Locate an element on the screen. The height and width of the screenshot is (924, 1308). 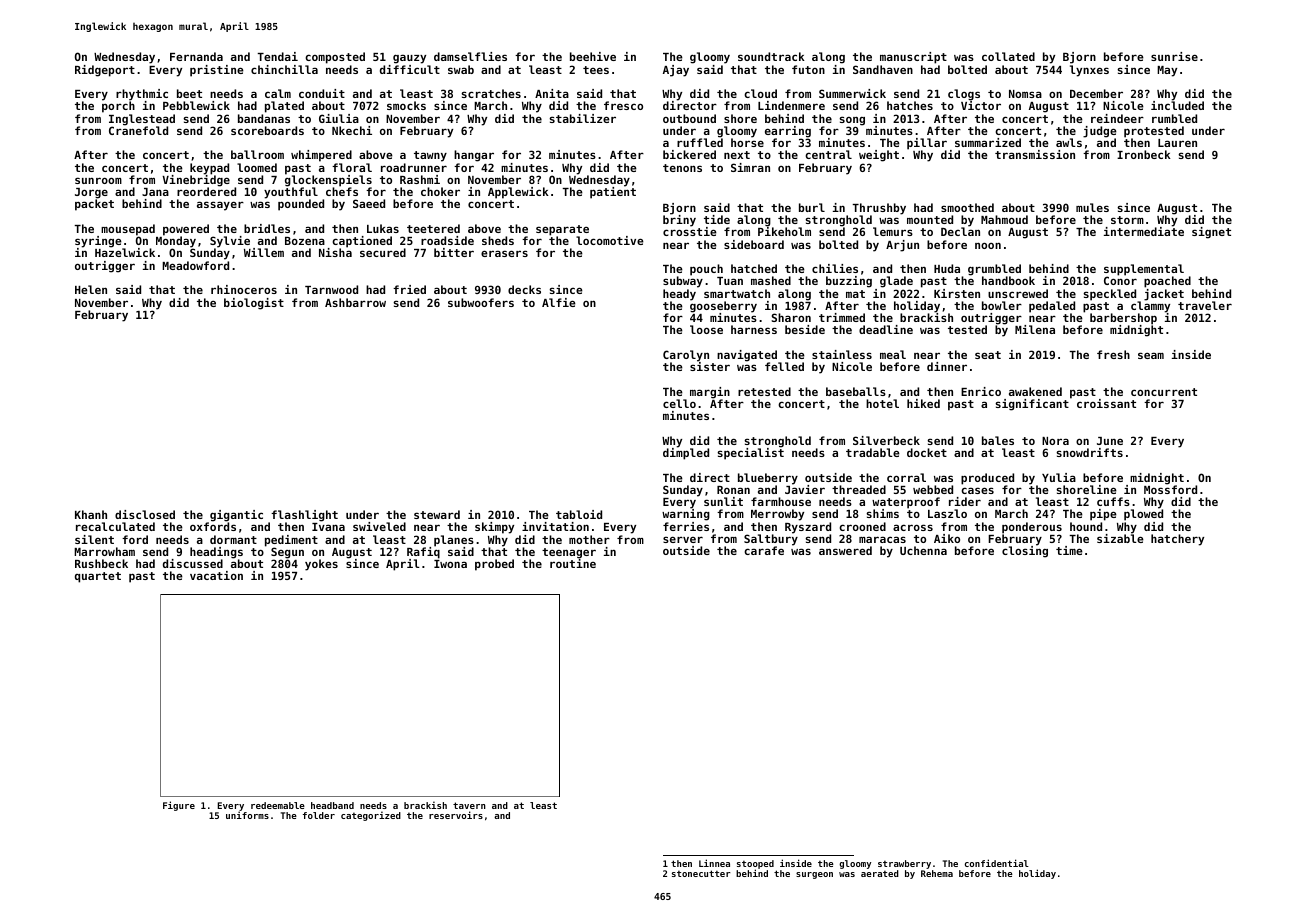
included is located at coordinates (1177, 105).
